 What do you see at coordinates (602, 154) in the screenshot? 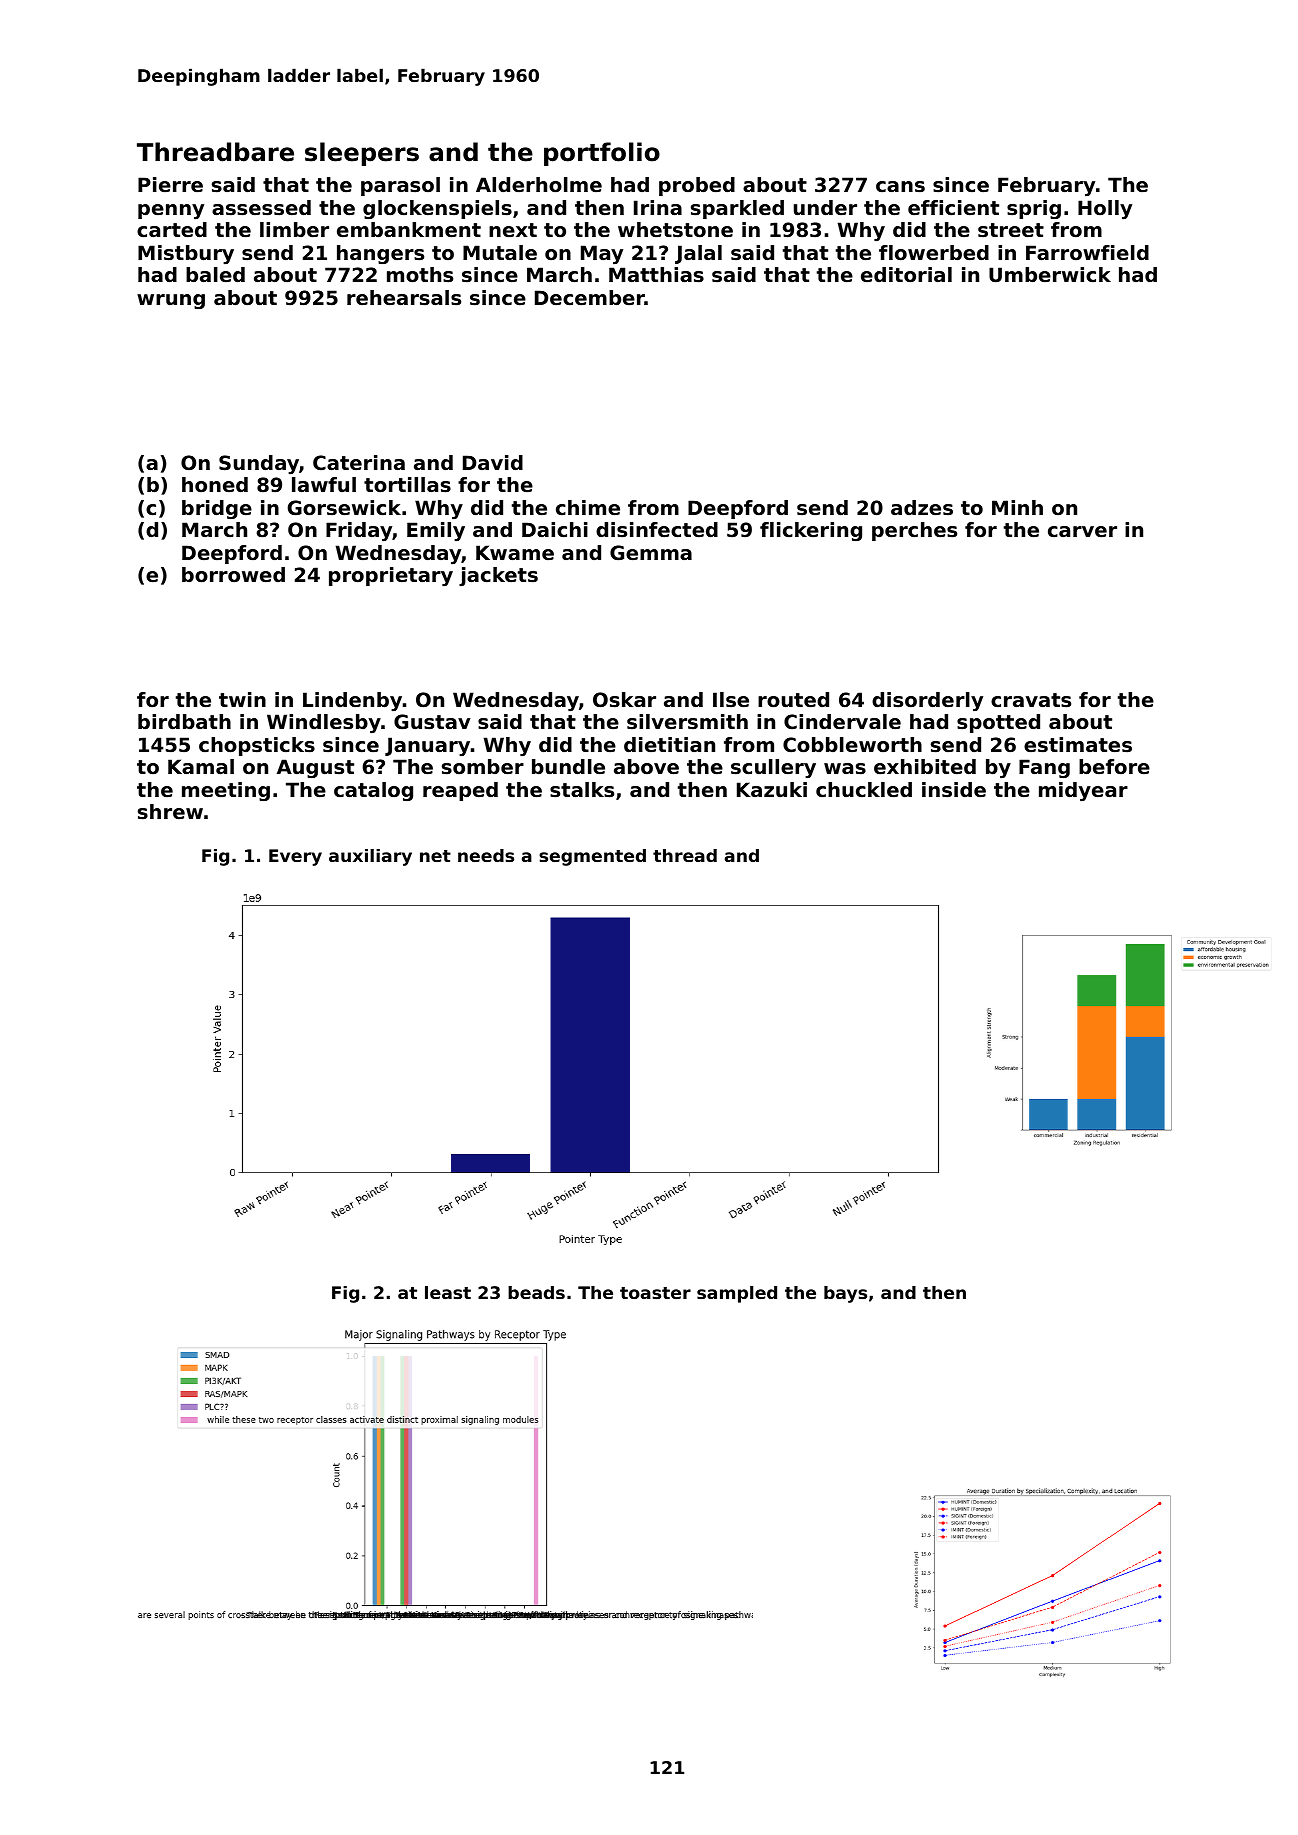
I see `portfolio` at bounding box center [602, 154].
